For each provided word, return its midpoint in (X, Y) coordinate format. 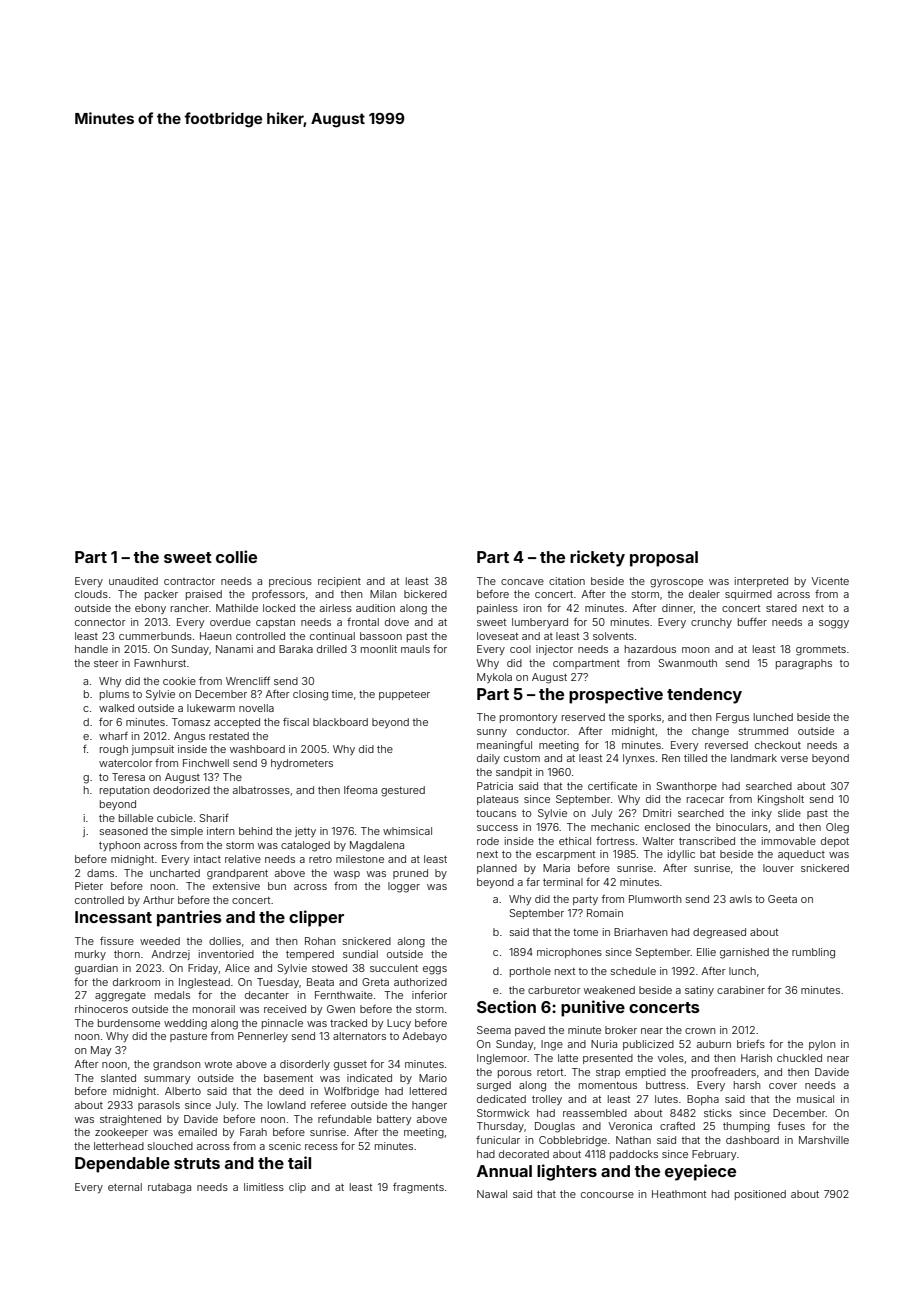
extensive (236, 886)
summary (167, 1080)
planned (497, 869)
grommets (821, 651)
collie (236, 556)
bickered (425, 594)
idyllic (681, 855)
